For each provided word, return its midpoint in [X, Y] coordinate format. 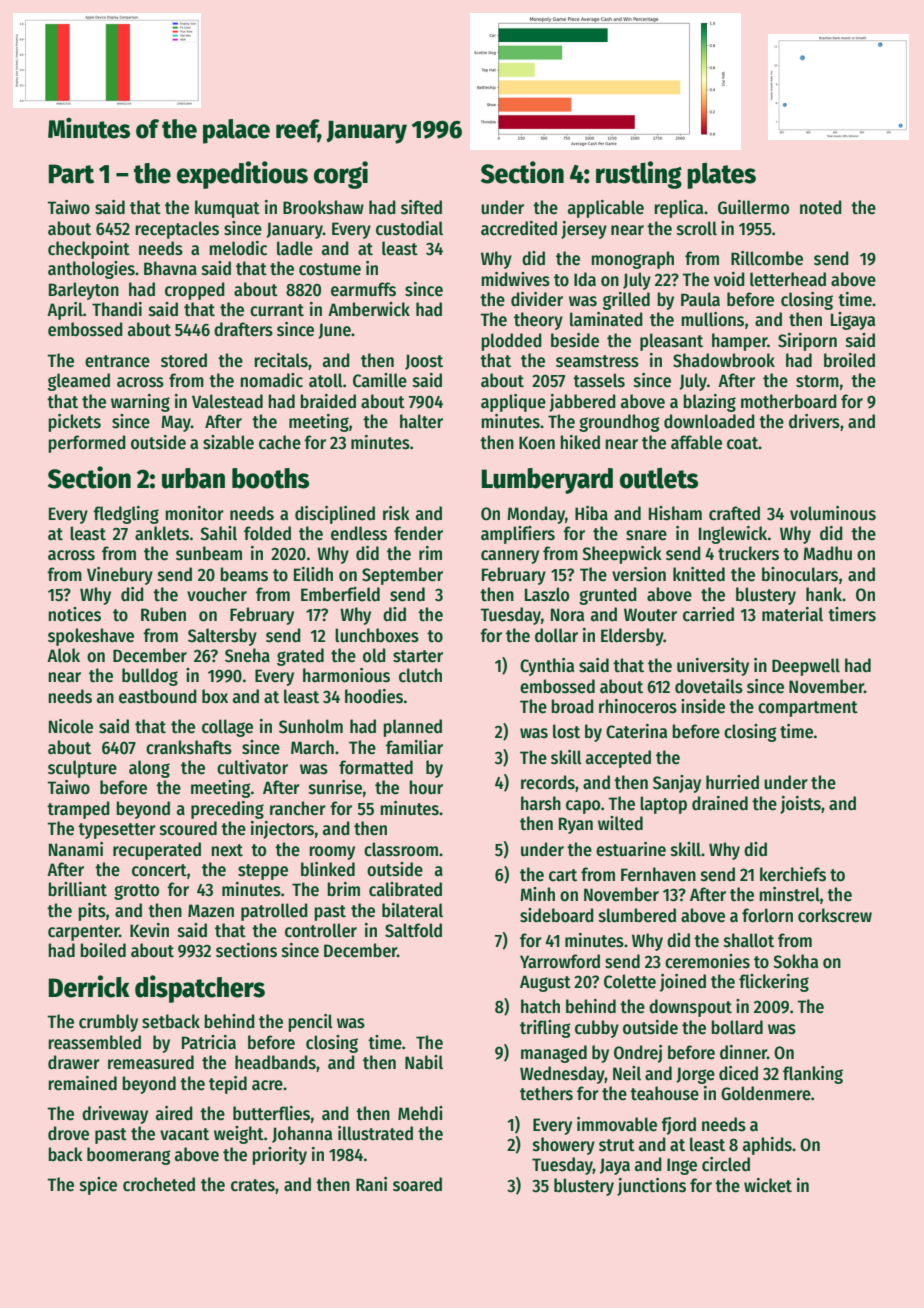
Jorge [695, 1075]
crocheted [159, 1184]
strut [617, 1145]
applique [513, 403]
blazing [709, 403]
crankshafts [189, 747]
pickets [74, 423]
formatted [376, 767]
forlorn [767, 915]
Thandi [117, 309]
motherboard [789, 401]
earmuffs [363, 289]
